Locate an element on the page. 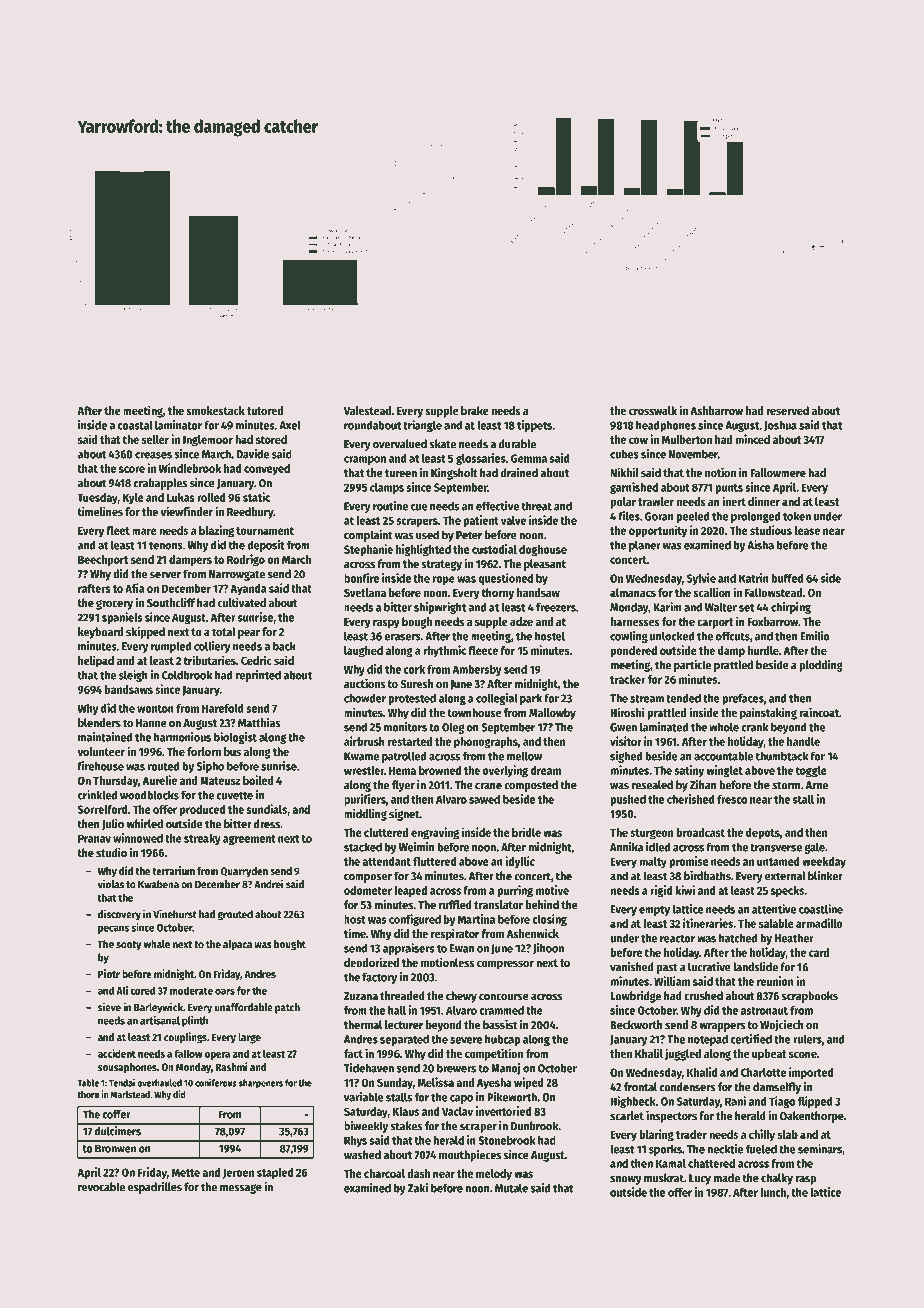  lunch is located at coordinates (773, 1192).
